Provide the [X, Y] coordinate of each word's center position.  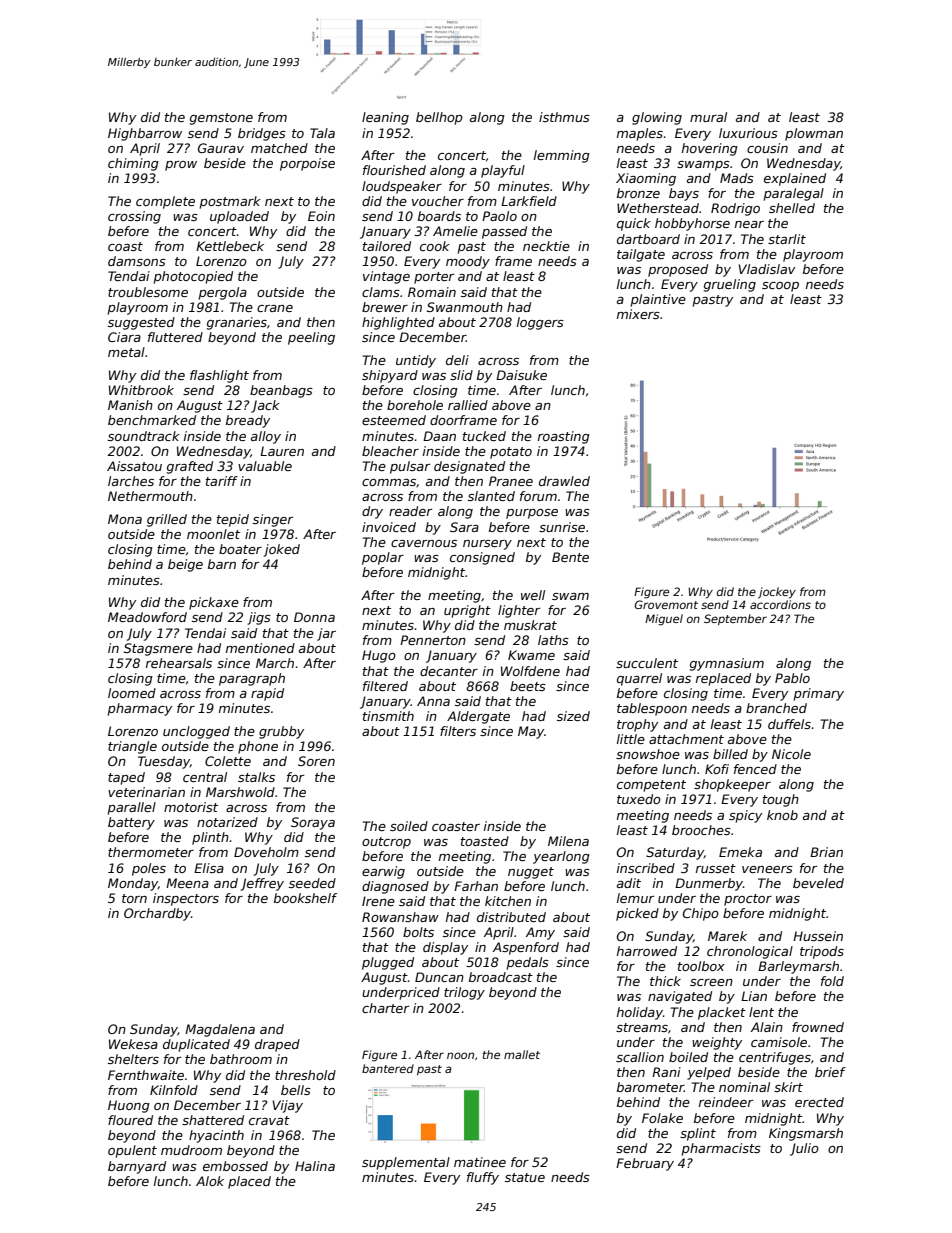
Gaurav [221, 148]
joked [281, 550]
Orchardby [157, 914]
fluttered [175, 337]
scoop [780, 287]
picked [637, 914]
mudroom [191, 1150]
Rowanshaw [400, 917]
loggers [540, 323]
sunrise [562, 527]
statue [525, 1177]
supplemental [406, 1163]
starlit [787, 239]
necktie [546, 246]
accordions [780, 604]
